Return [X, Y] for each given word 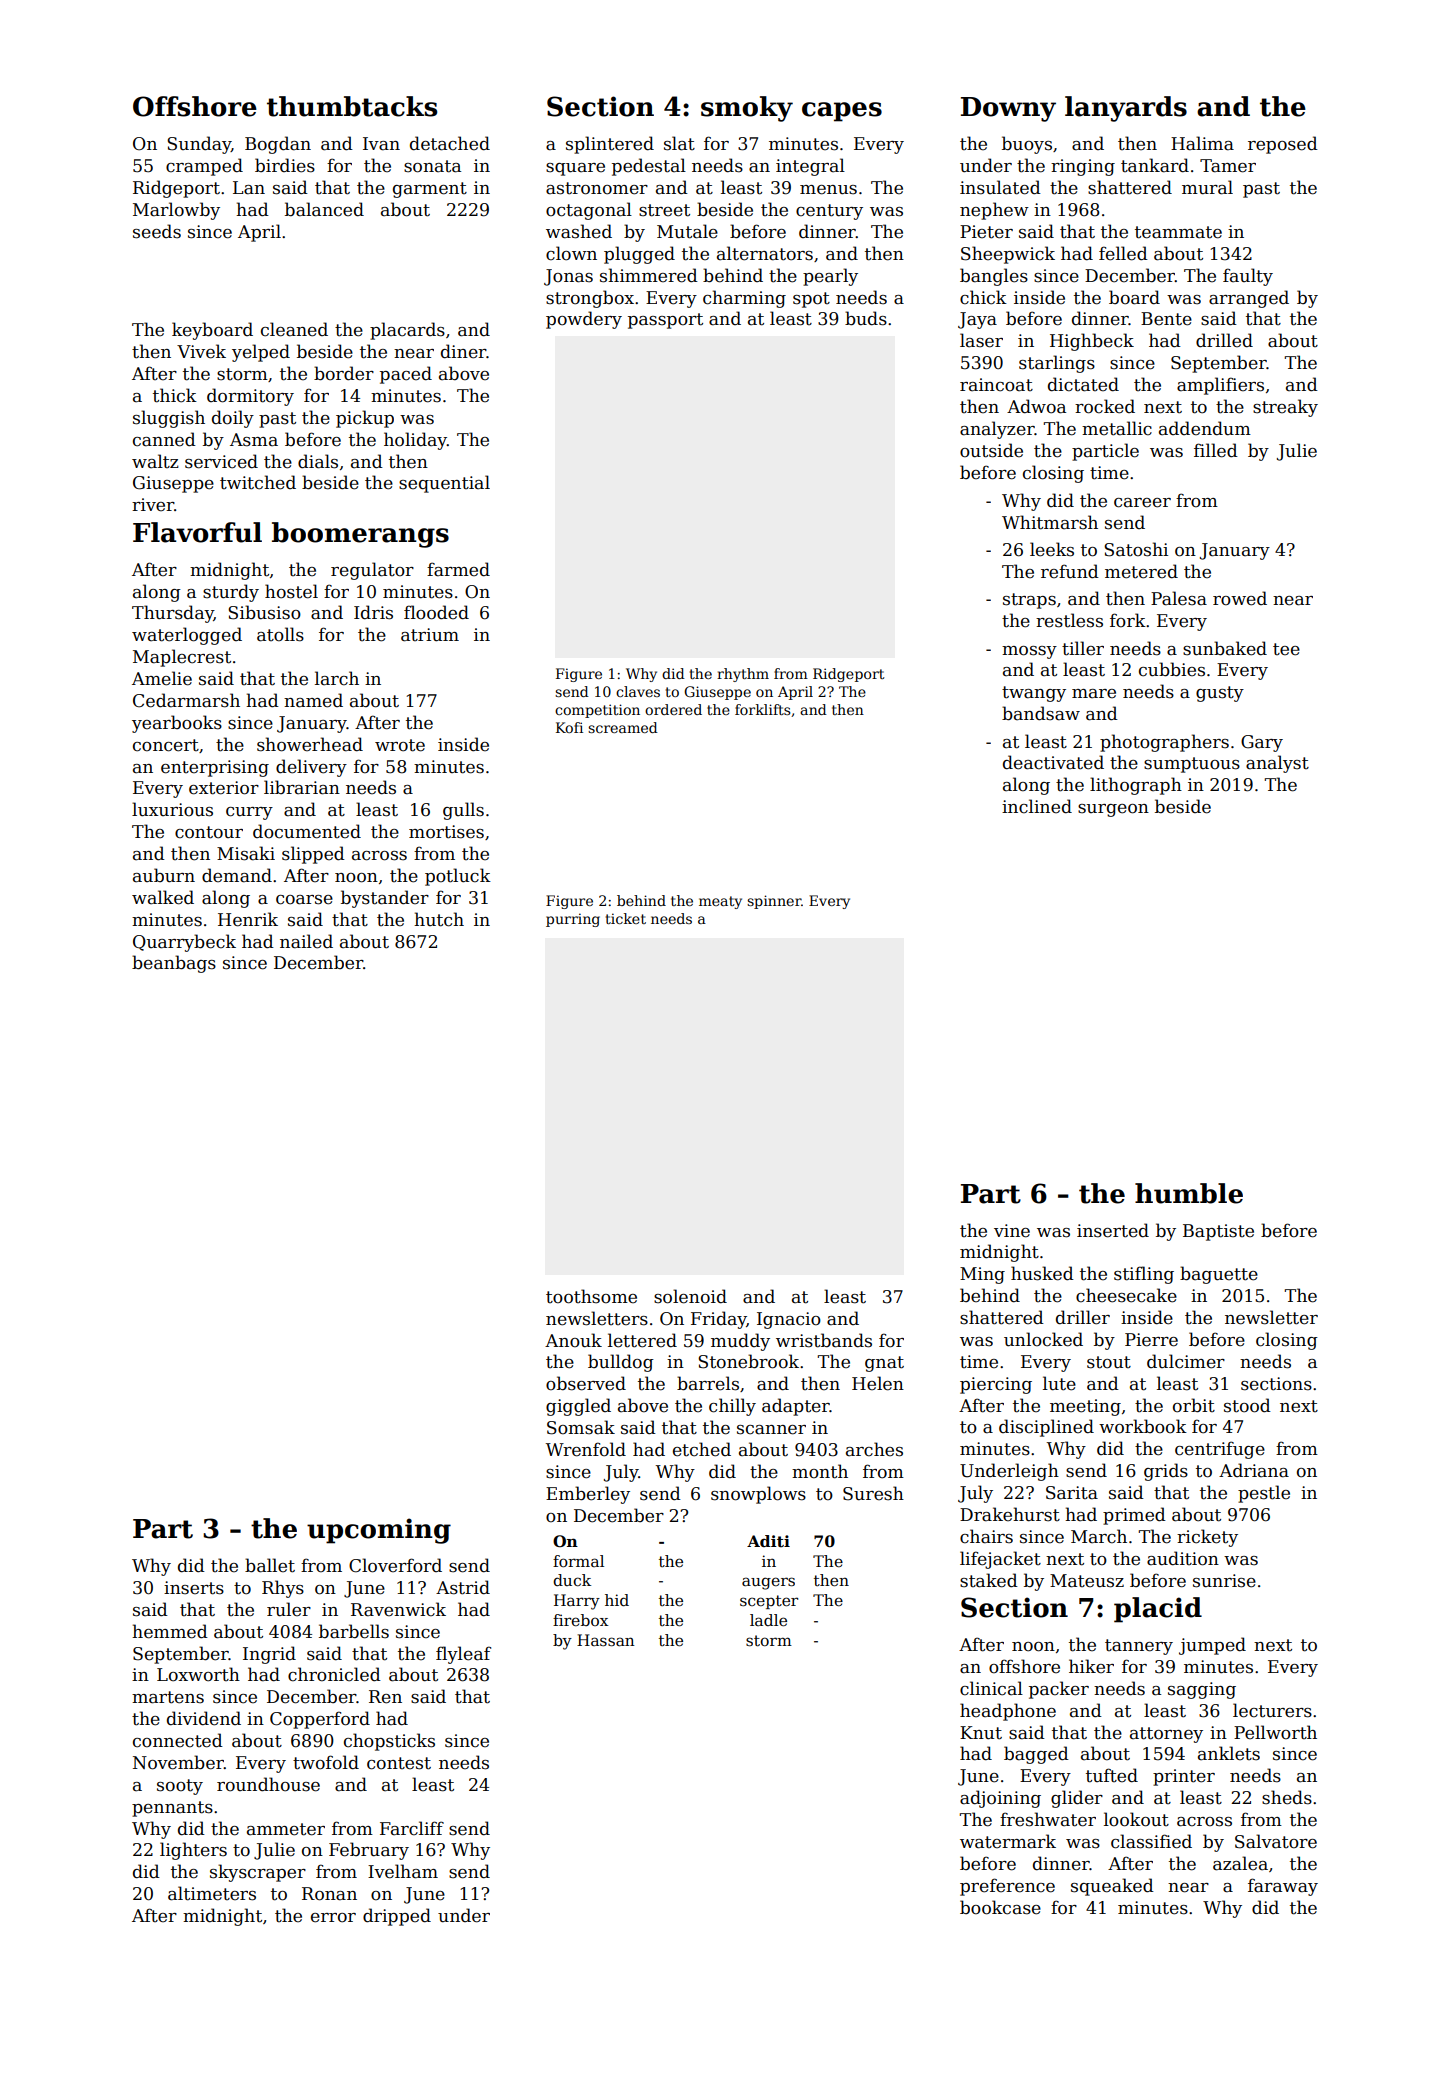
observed [586, 1383]
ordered [673, 709]
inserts [194, 1588]
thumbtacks [352, 106]
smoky [747, 109]
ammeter [286, 1829]
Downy [1008, 109]
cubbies [1172, 669]
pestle [1264, 1494]
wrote [400, 745]
